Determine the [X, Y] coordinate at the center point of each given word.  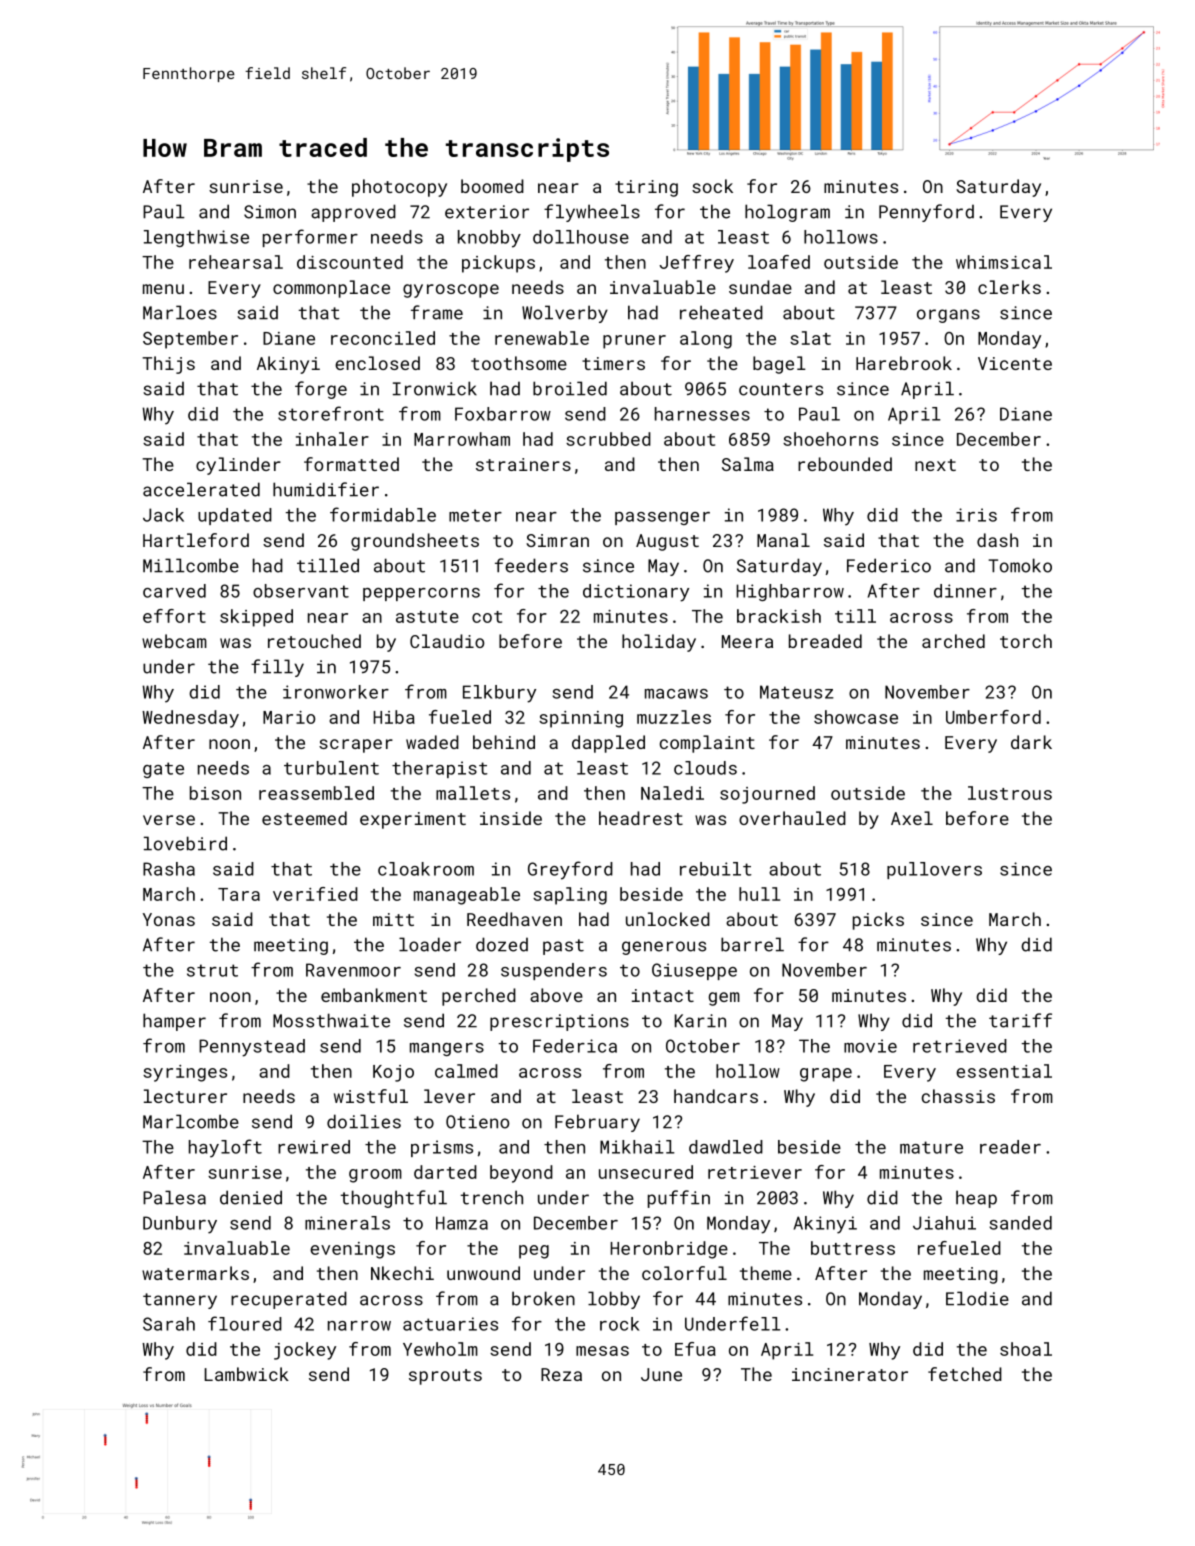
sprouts [445, 1377]
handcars [716, 1096]
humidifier [326, 489]
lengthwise [196, 238]
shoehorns [830, 439]
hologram [787, 213]
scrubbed [608, 439]
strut [212, 970]
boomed [492, 186]
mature [931, 1147]
